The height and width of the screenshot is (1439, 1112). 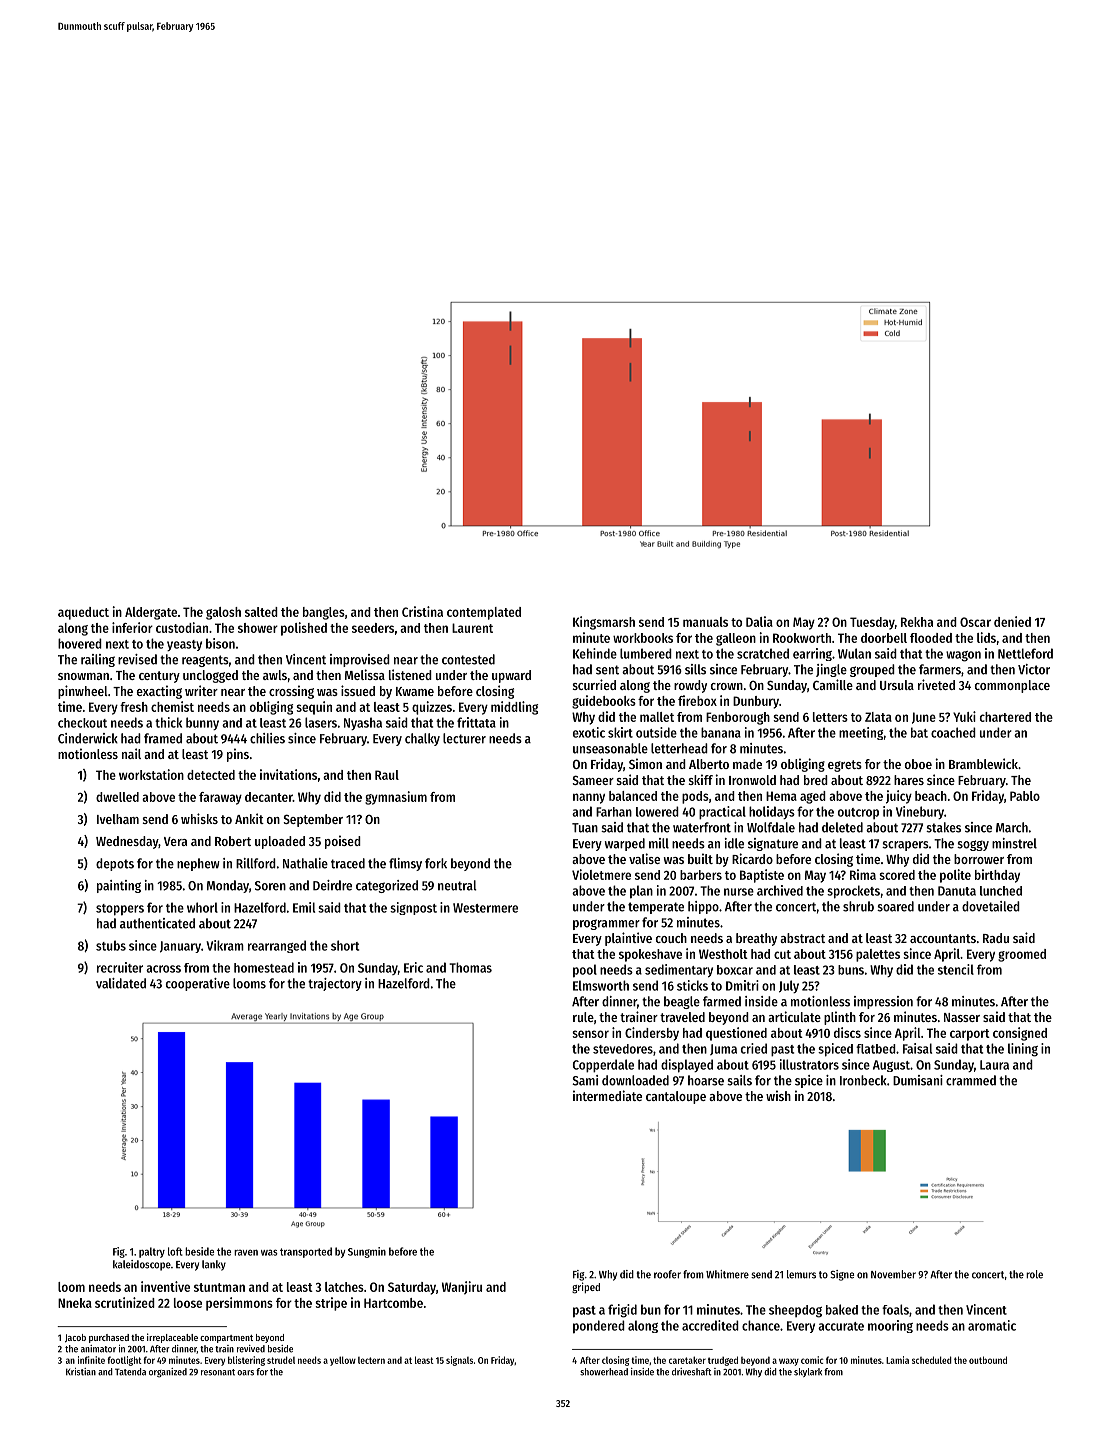 What do you see at coordinates (198, 984) in the screenshot?
I see `cooperative` at bounding box center [198, 984].
